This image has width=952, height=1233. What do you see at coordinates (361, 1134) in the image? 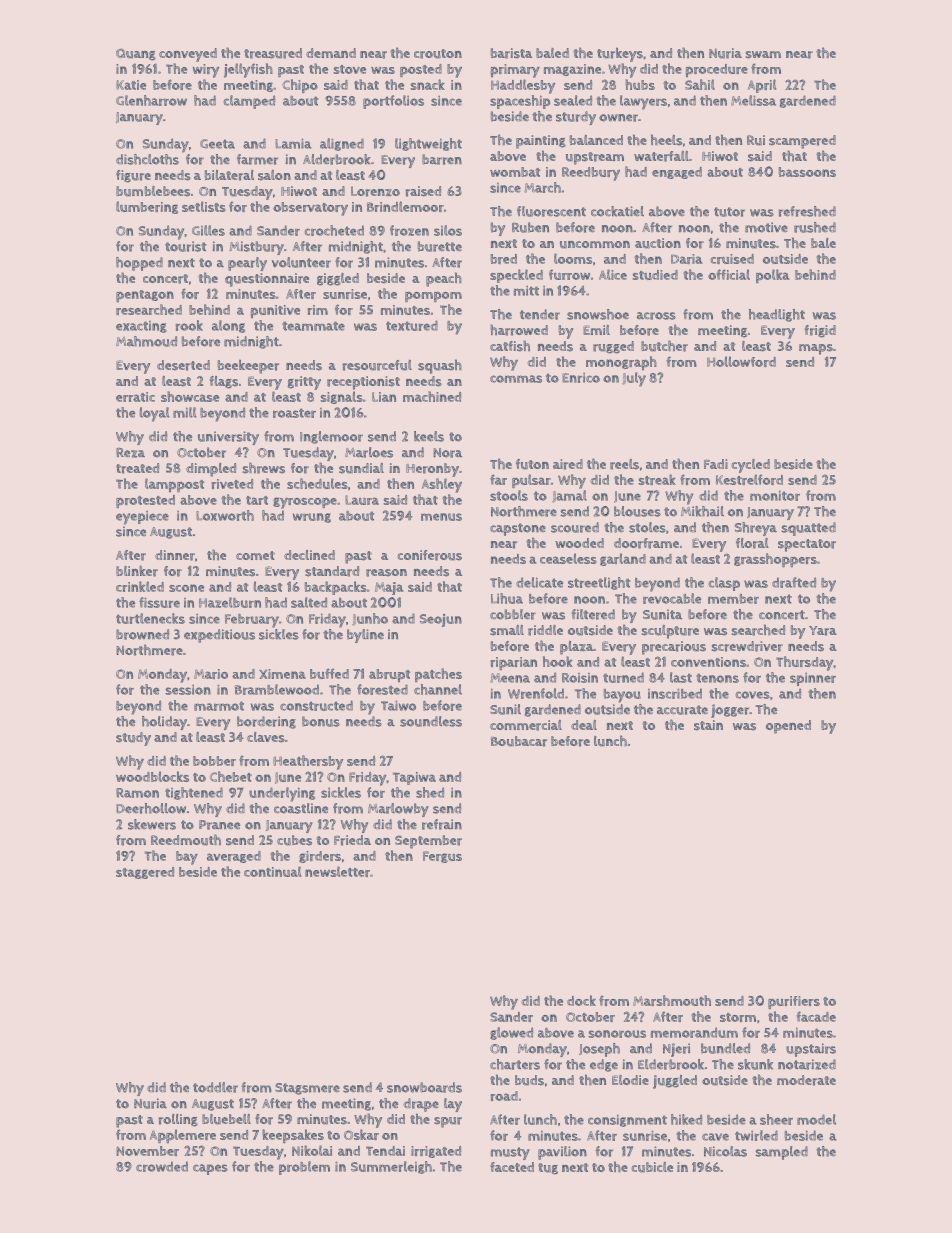
I see `Oskar` at bounding box center [361, 1134].
